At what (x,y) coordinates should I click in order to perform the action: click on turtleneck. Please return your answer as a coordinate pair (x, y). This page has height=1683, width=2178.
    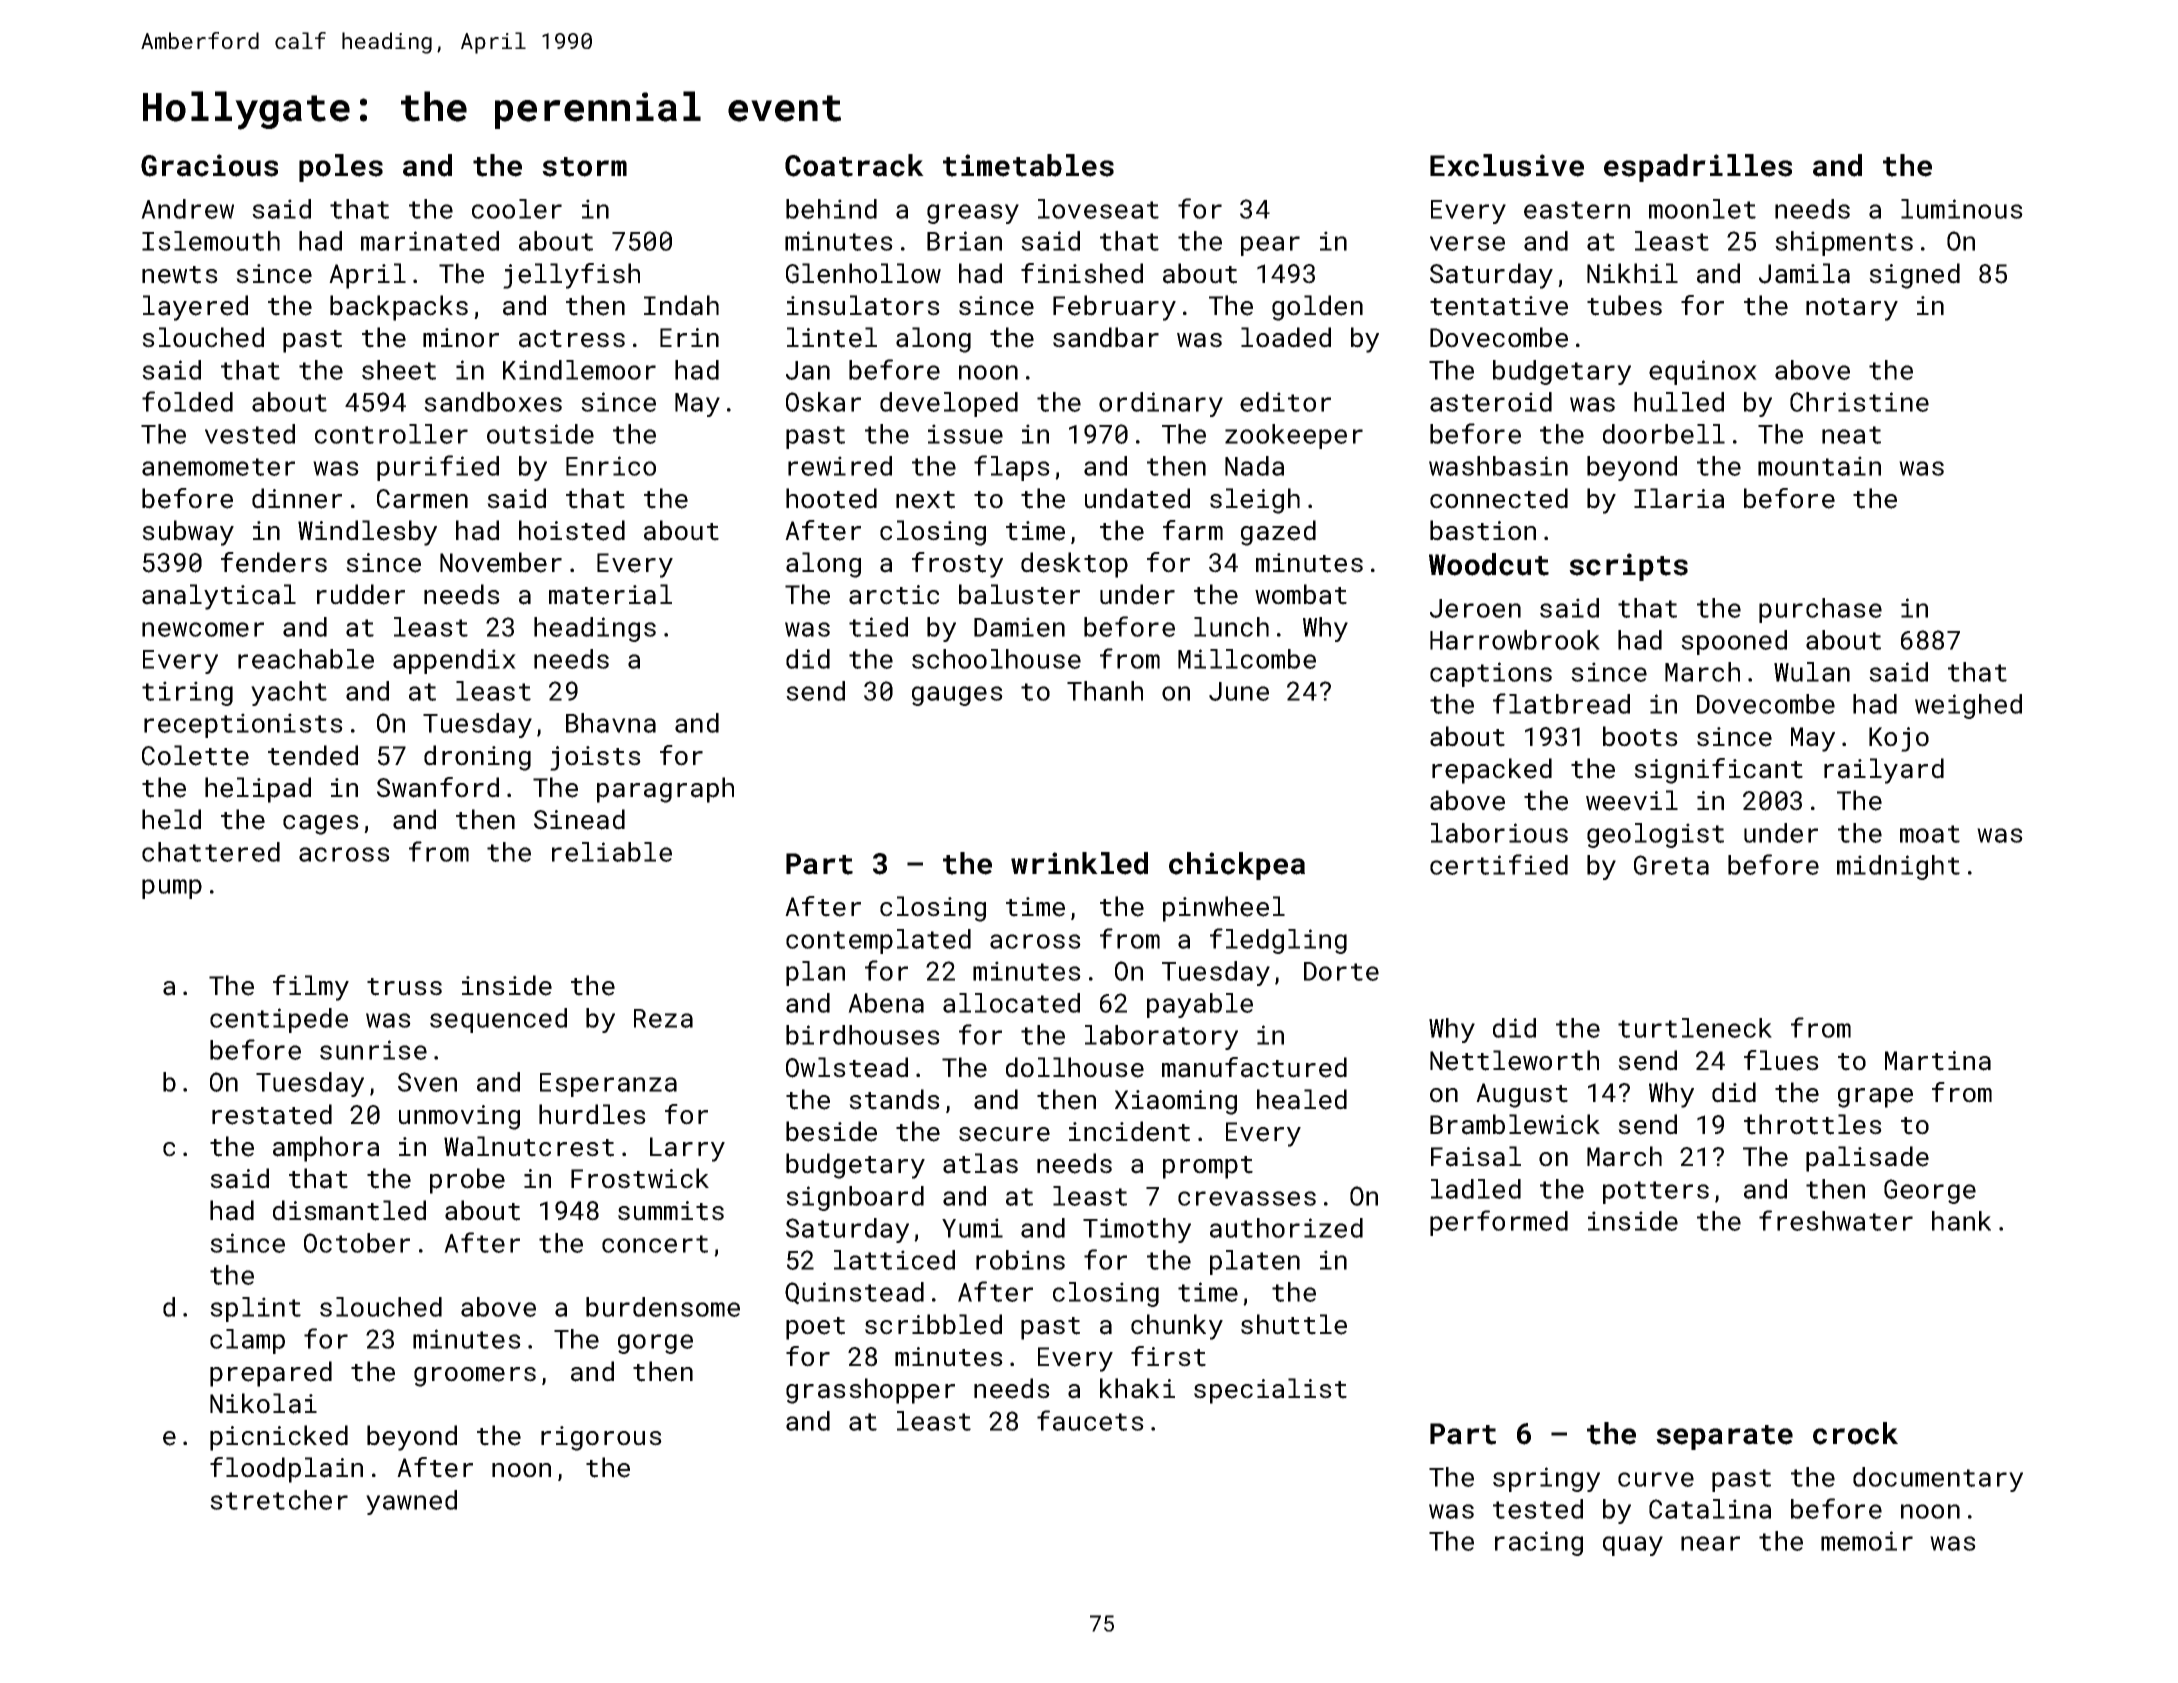
    Looking at the image, I should click on (1695, 1028).
